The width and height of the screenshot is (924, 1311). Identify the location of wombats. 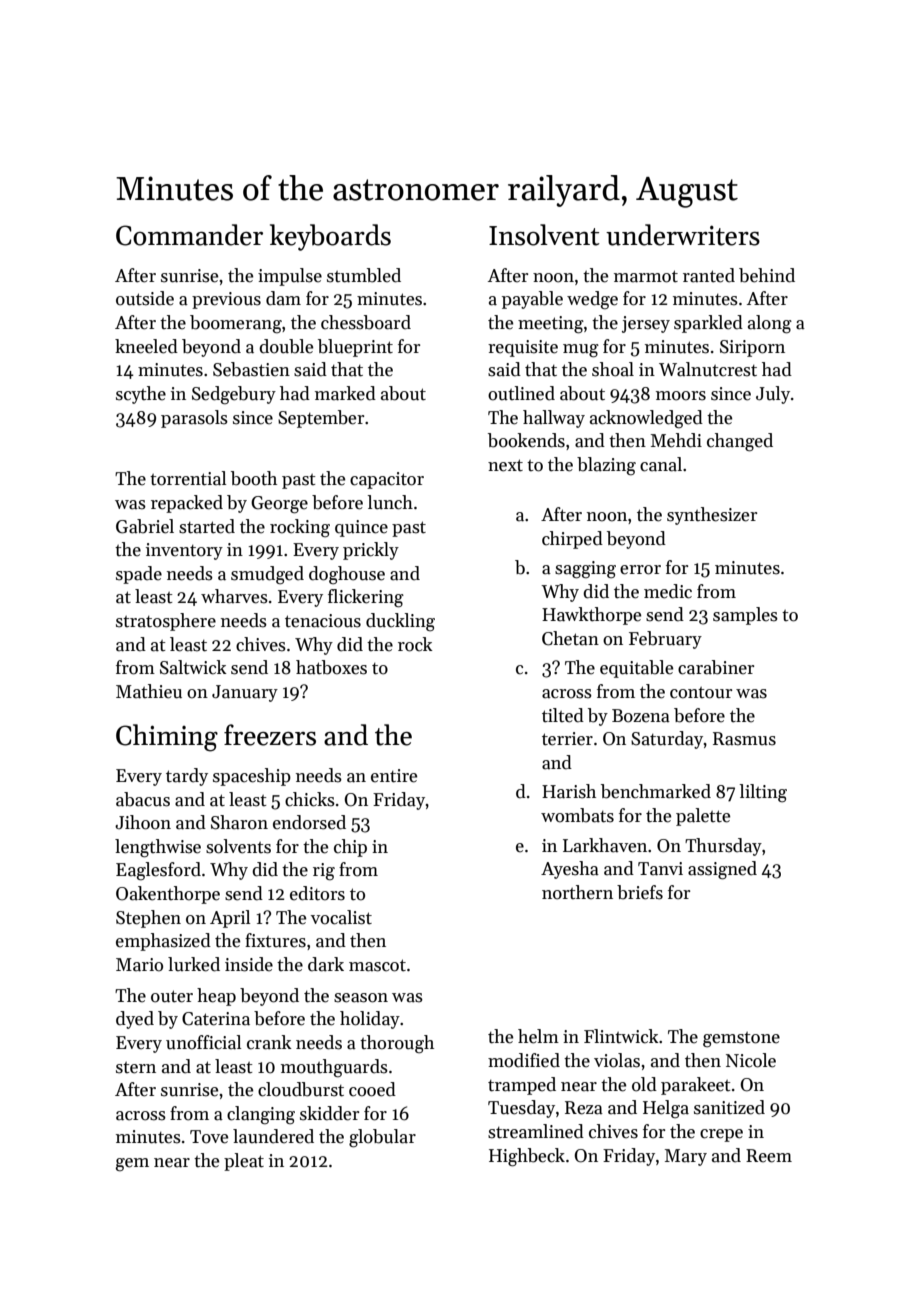
(577, 815).
